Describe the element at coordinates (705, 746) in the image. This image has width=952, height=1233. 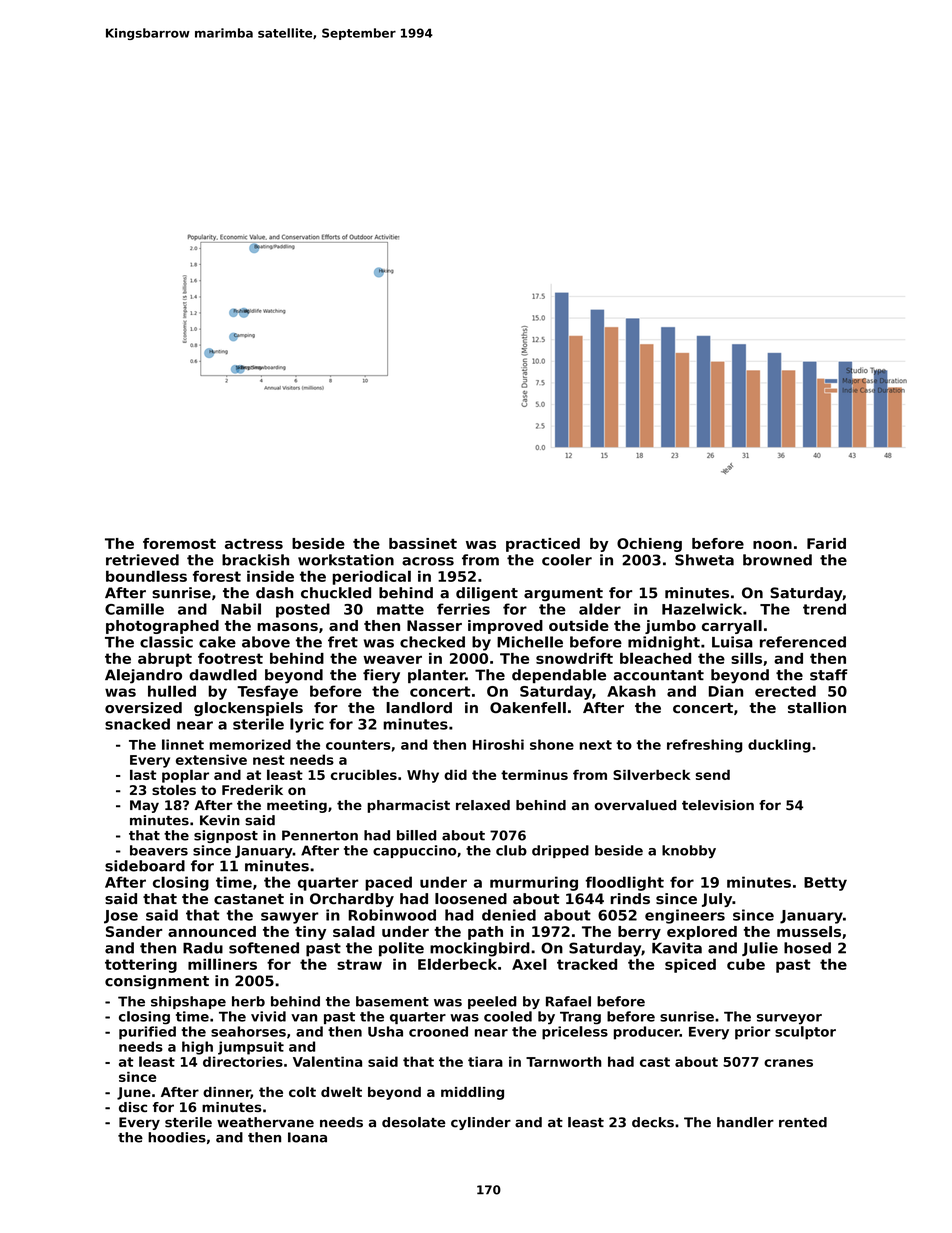
I see `refreshing` at that location.
